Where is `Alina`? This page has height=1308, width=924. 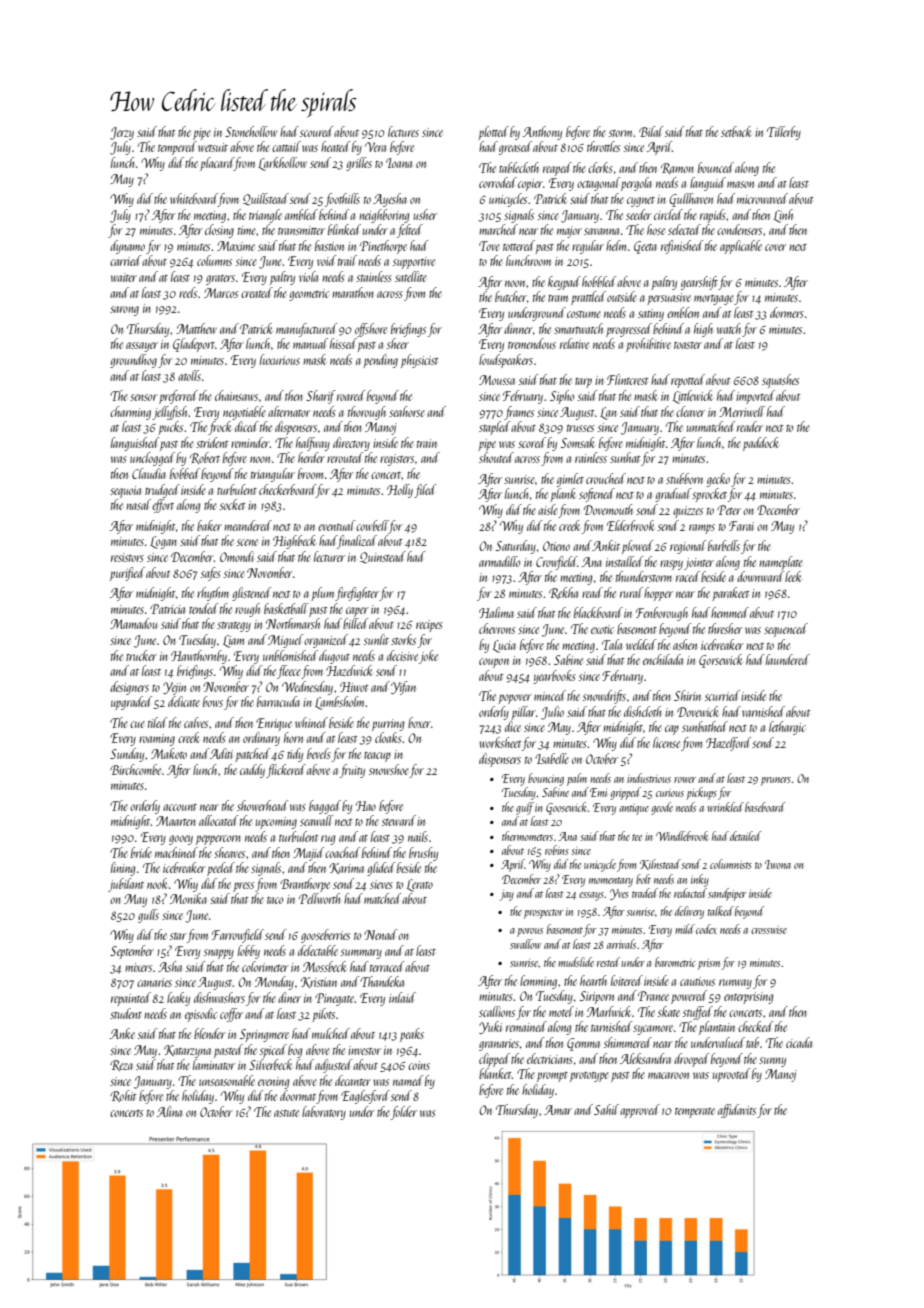 Alina is located at coordinates (169, 1111).
